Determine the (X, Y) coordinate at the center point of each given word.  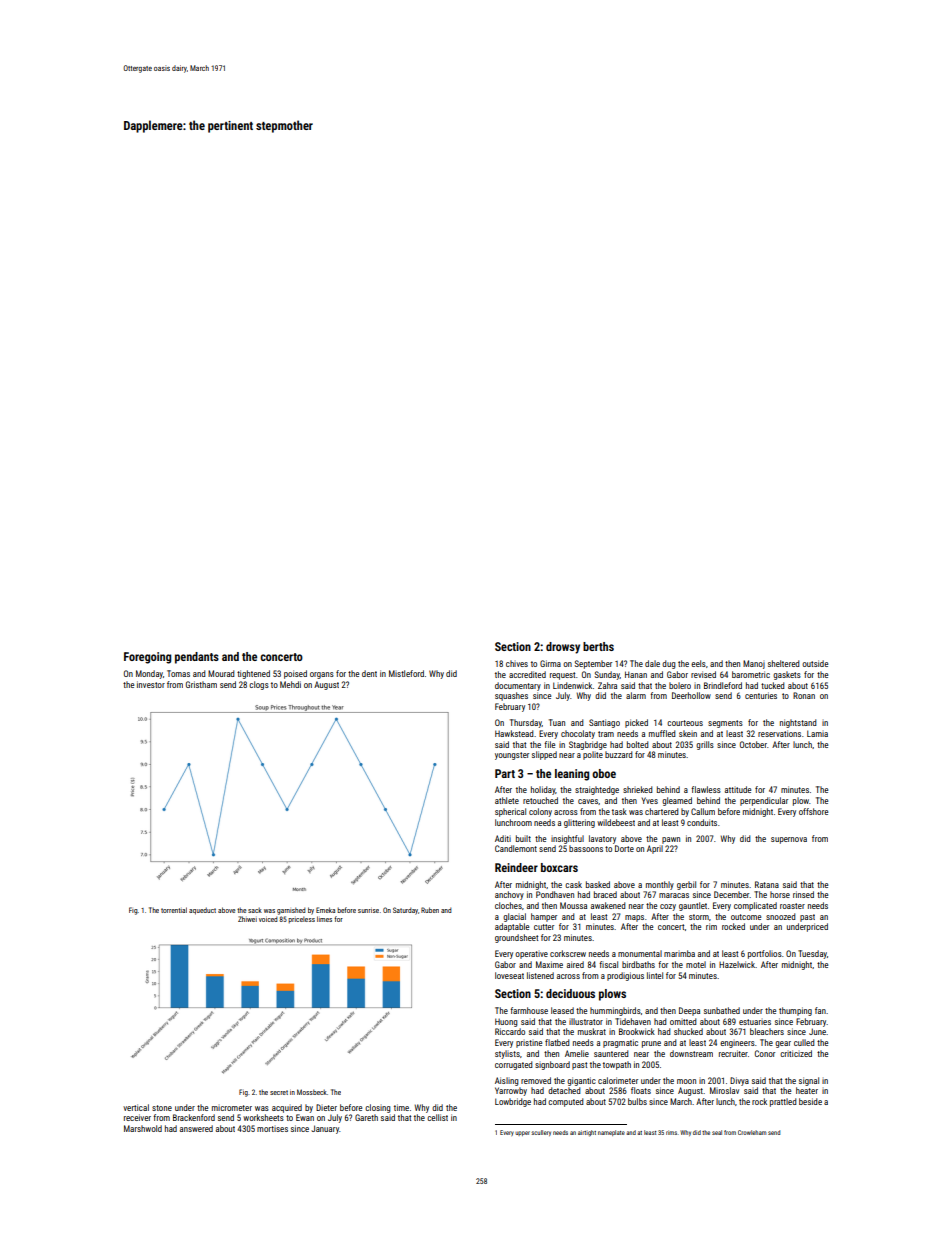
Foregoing (147, 658)
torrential (174, 910)
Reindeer (516, 867)
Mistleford (406, 673)
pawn (671, 840)
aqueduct (202, 911)
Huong (506, 1022)
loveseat (509, 975)
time (401, 1107)
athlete (507, 800)
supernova (789, 840)
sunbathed (722, 1010)
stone (162, 1108)
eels (698, 663)
